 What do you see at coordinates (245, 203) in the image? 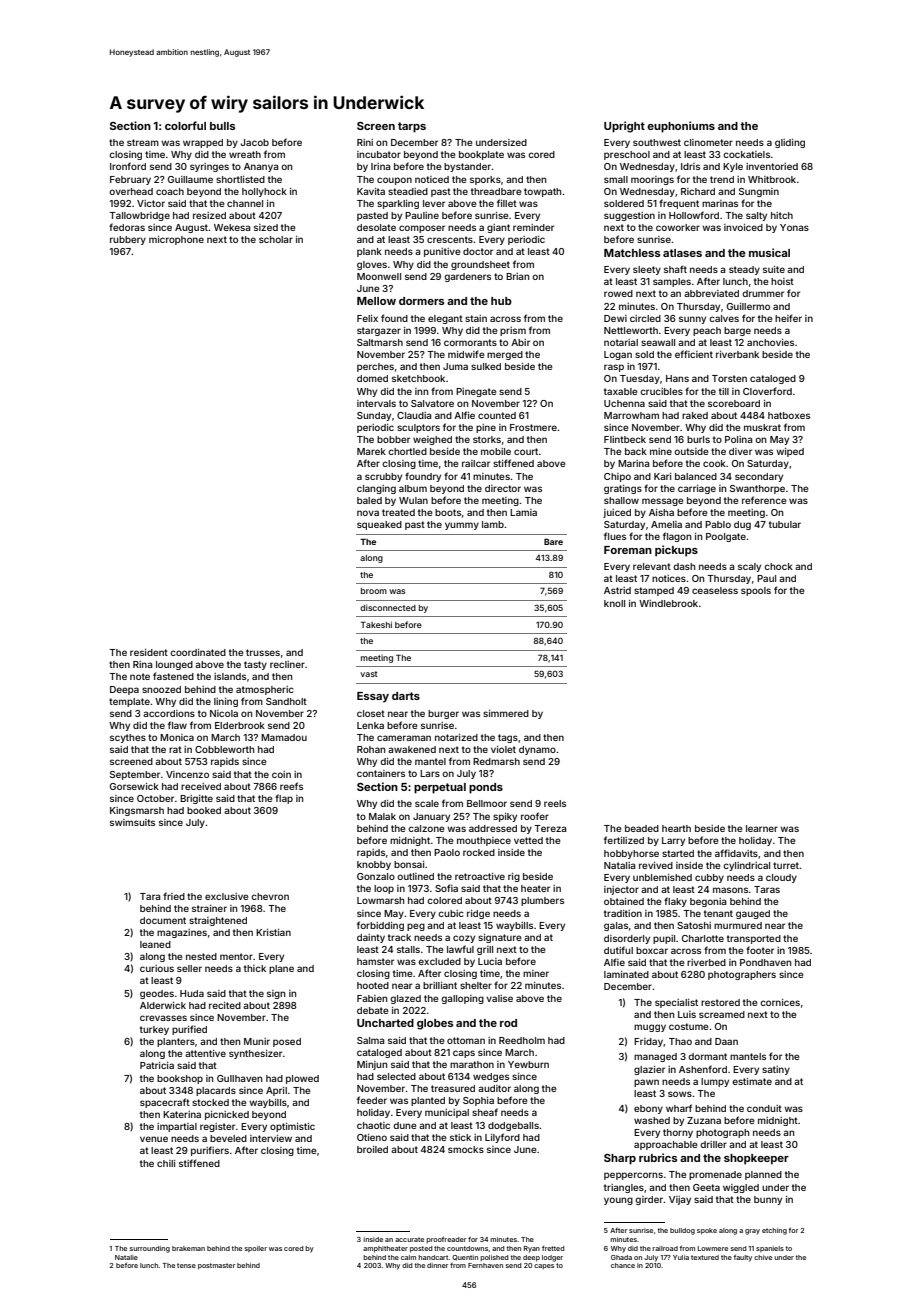
I see `channel` at bounding box center [245, 203].
